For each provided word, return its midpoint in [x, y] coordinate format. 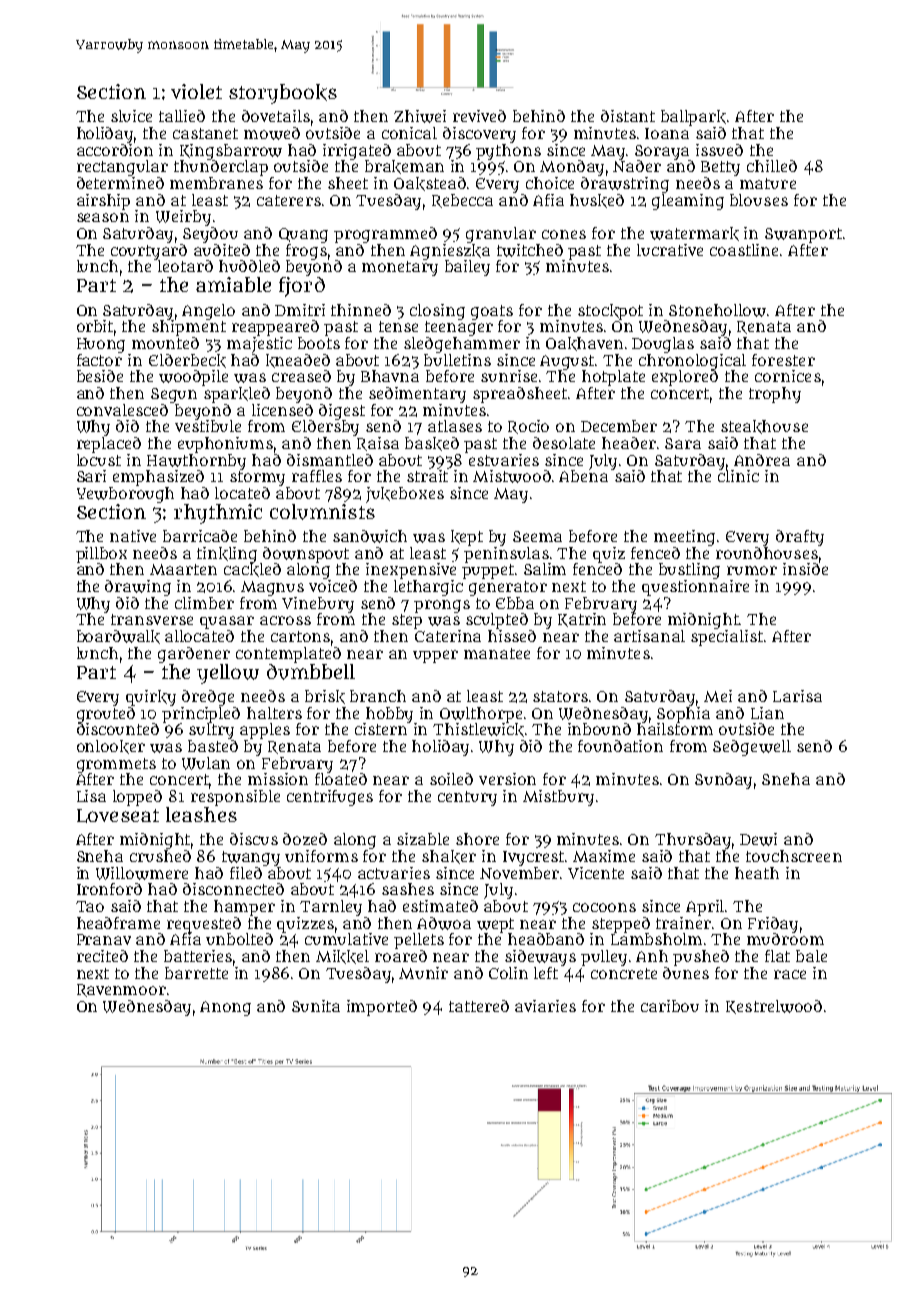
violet [196, 91]
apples [265, 731]
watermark [694, 234]
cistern [381, 729]
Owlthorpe [481, 715]
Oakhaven [584, 344]
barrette [196, 973]
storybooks [283, 94]
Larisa [797, 696]
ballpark [693, 118]
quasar [227, 622]
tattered [479, 1006]
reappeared [275, 328]
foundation [620, 746]
